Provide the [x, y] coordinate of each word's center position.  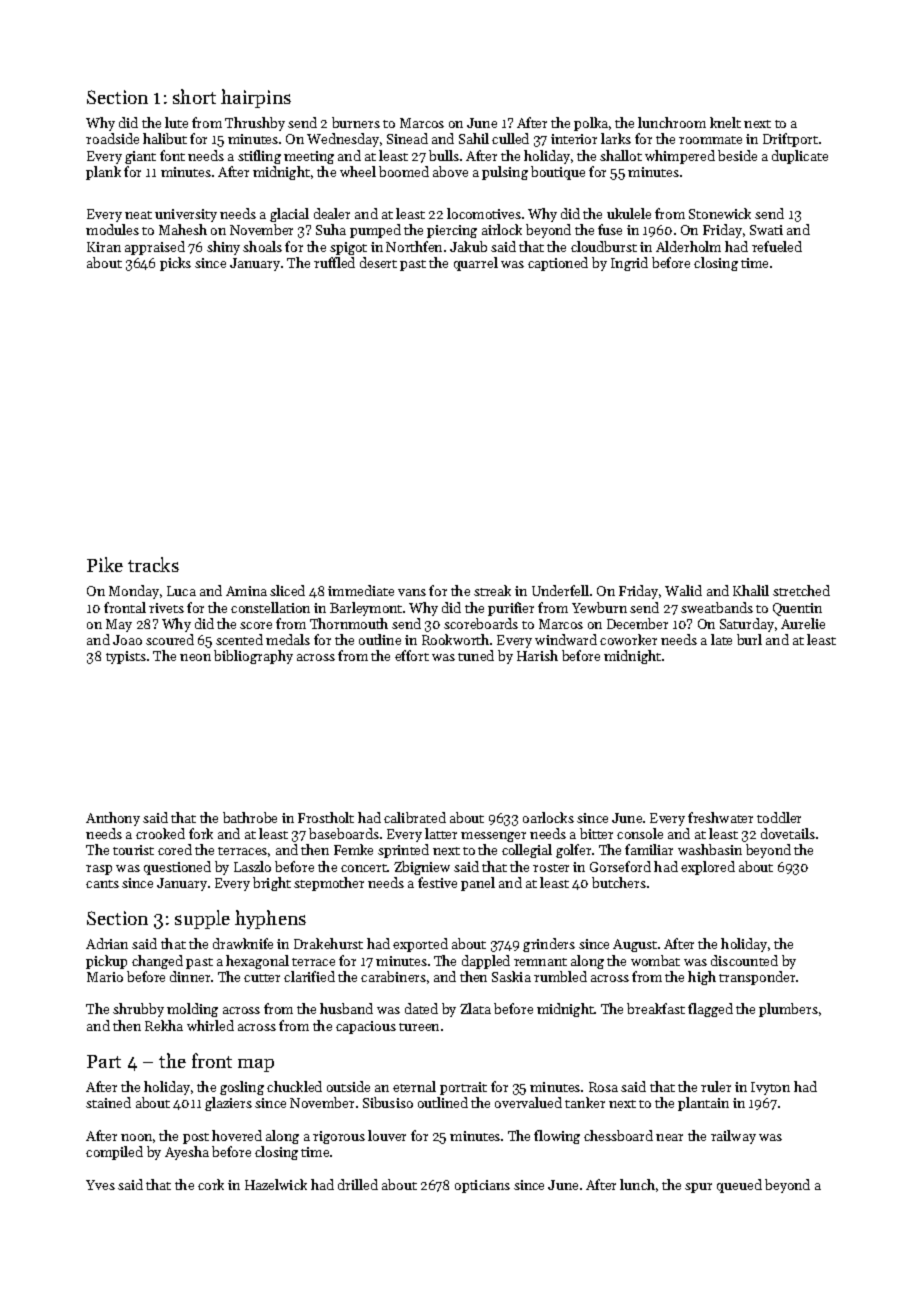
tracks [153, 564]
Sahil [474, 138]
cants [102, 884]
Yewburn [599, 607]
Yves [100, 1185]
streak [492, 590]
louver [387, 1135]
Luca [181, 591]
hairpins [256, 98]
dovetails [788, 833]
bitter [596, 833]
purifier [511, 609]
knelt [725, 122]
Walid [683, 590]
